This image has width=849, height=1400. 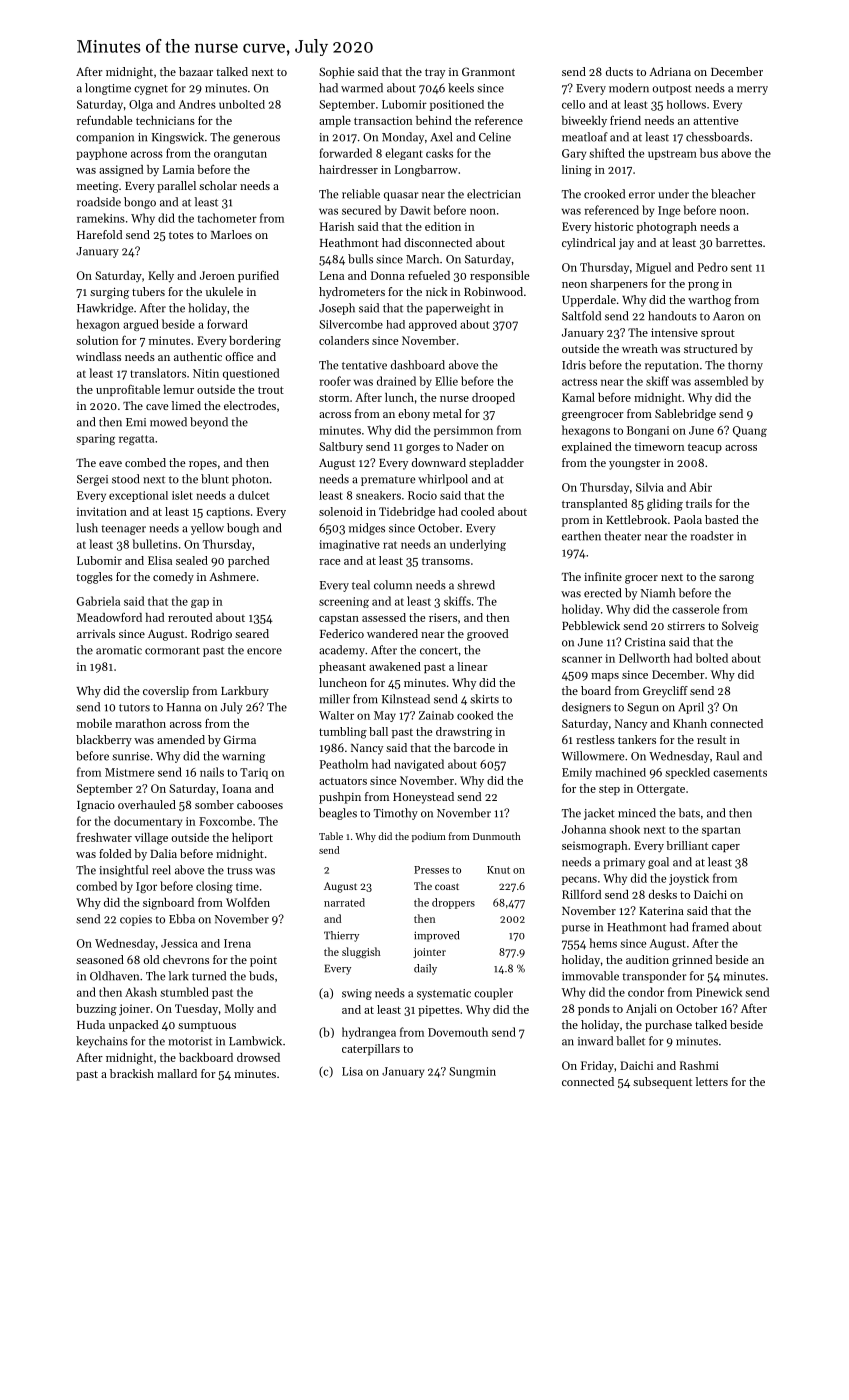 I want to click on joystick, so click(x=689, y=879).
